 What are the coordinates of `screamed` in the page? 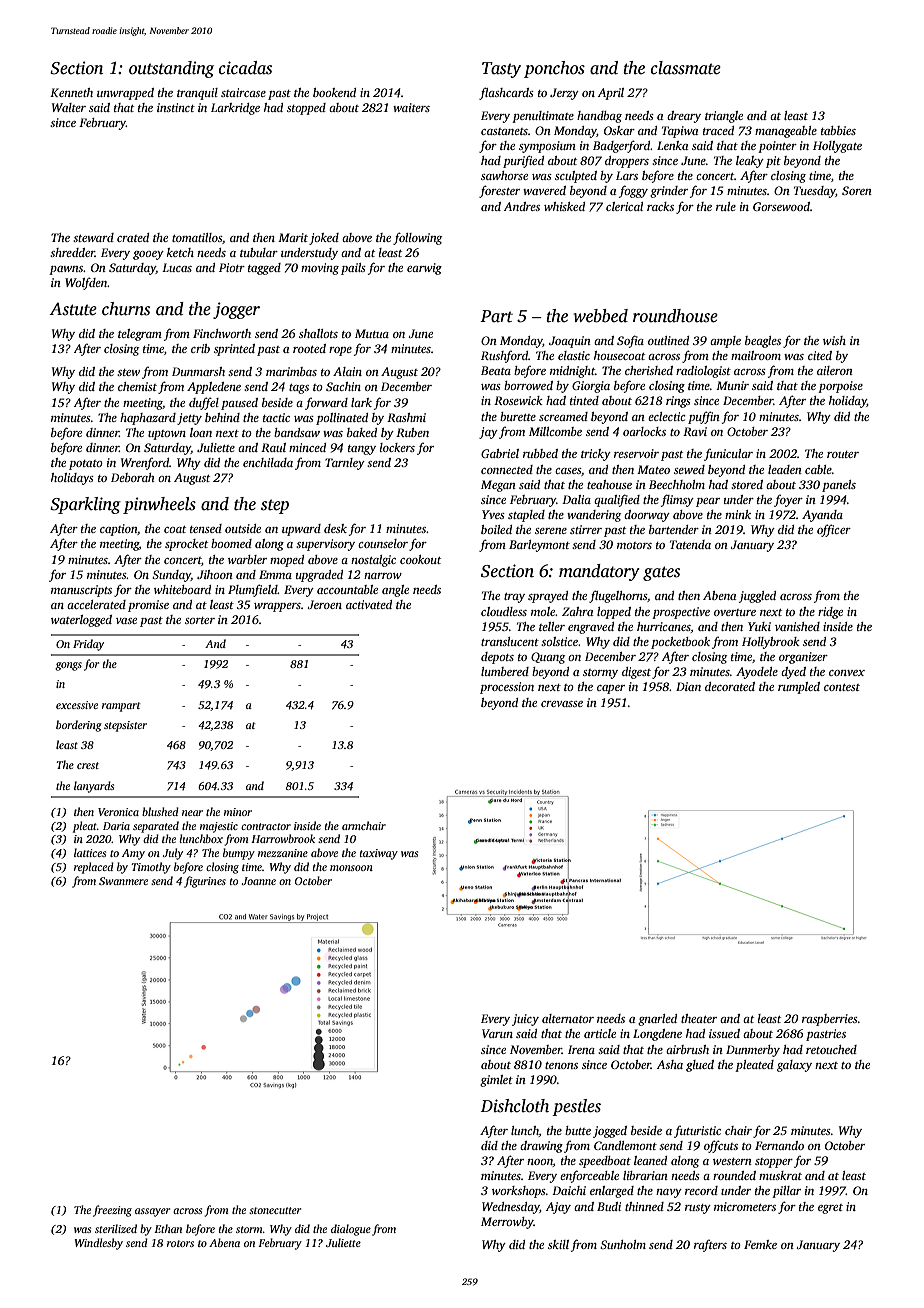 It's located at (563, 416).
